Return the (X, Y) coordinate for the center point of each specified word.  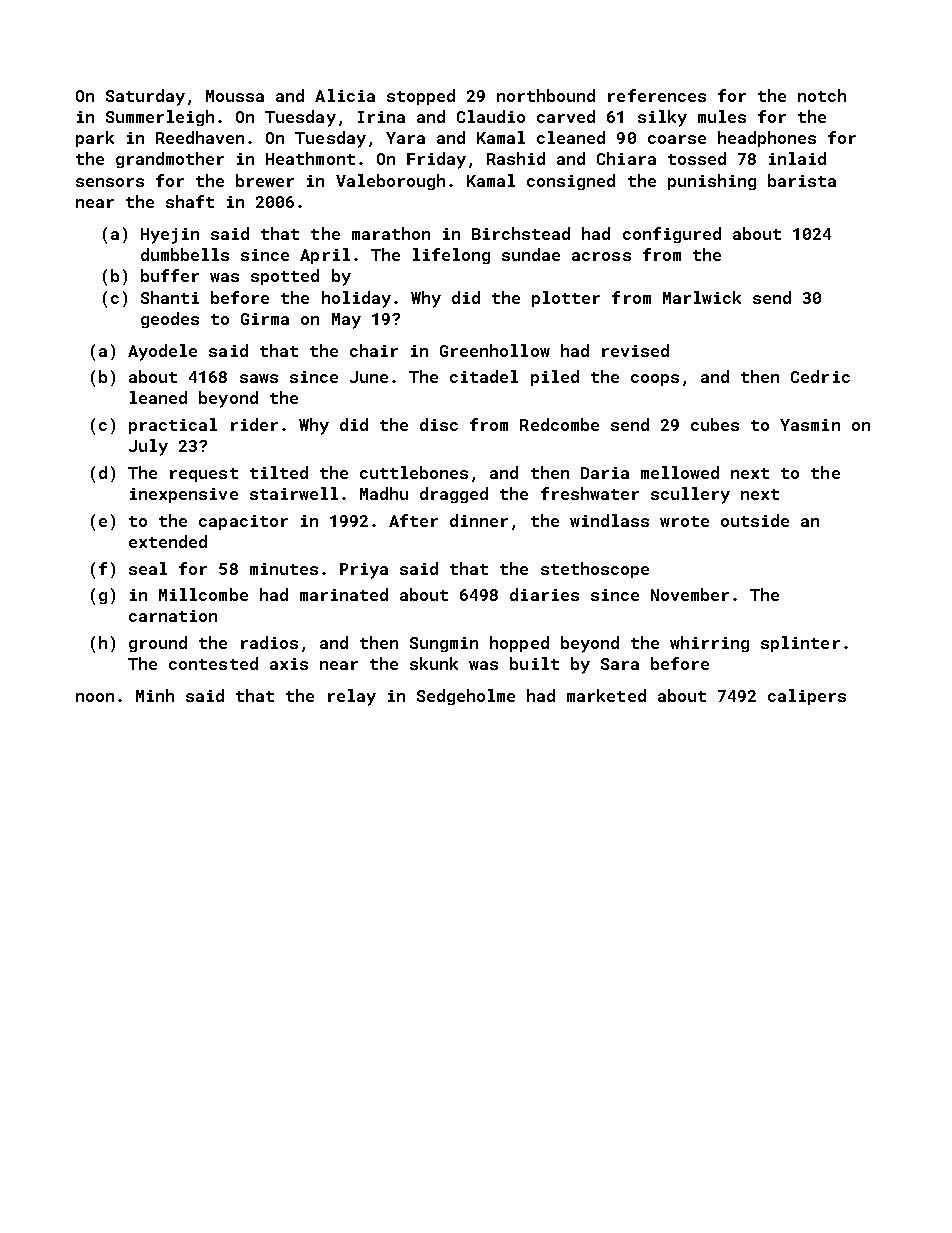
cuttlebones (414, 472)
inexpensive (184, 495)
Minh (155, 695)
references (657, 95)
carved (566, 116)
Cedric (820, 376)
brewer (265, 180)
